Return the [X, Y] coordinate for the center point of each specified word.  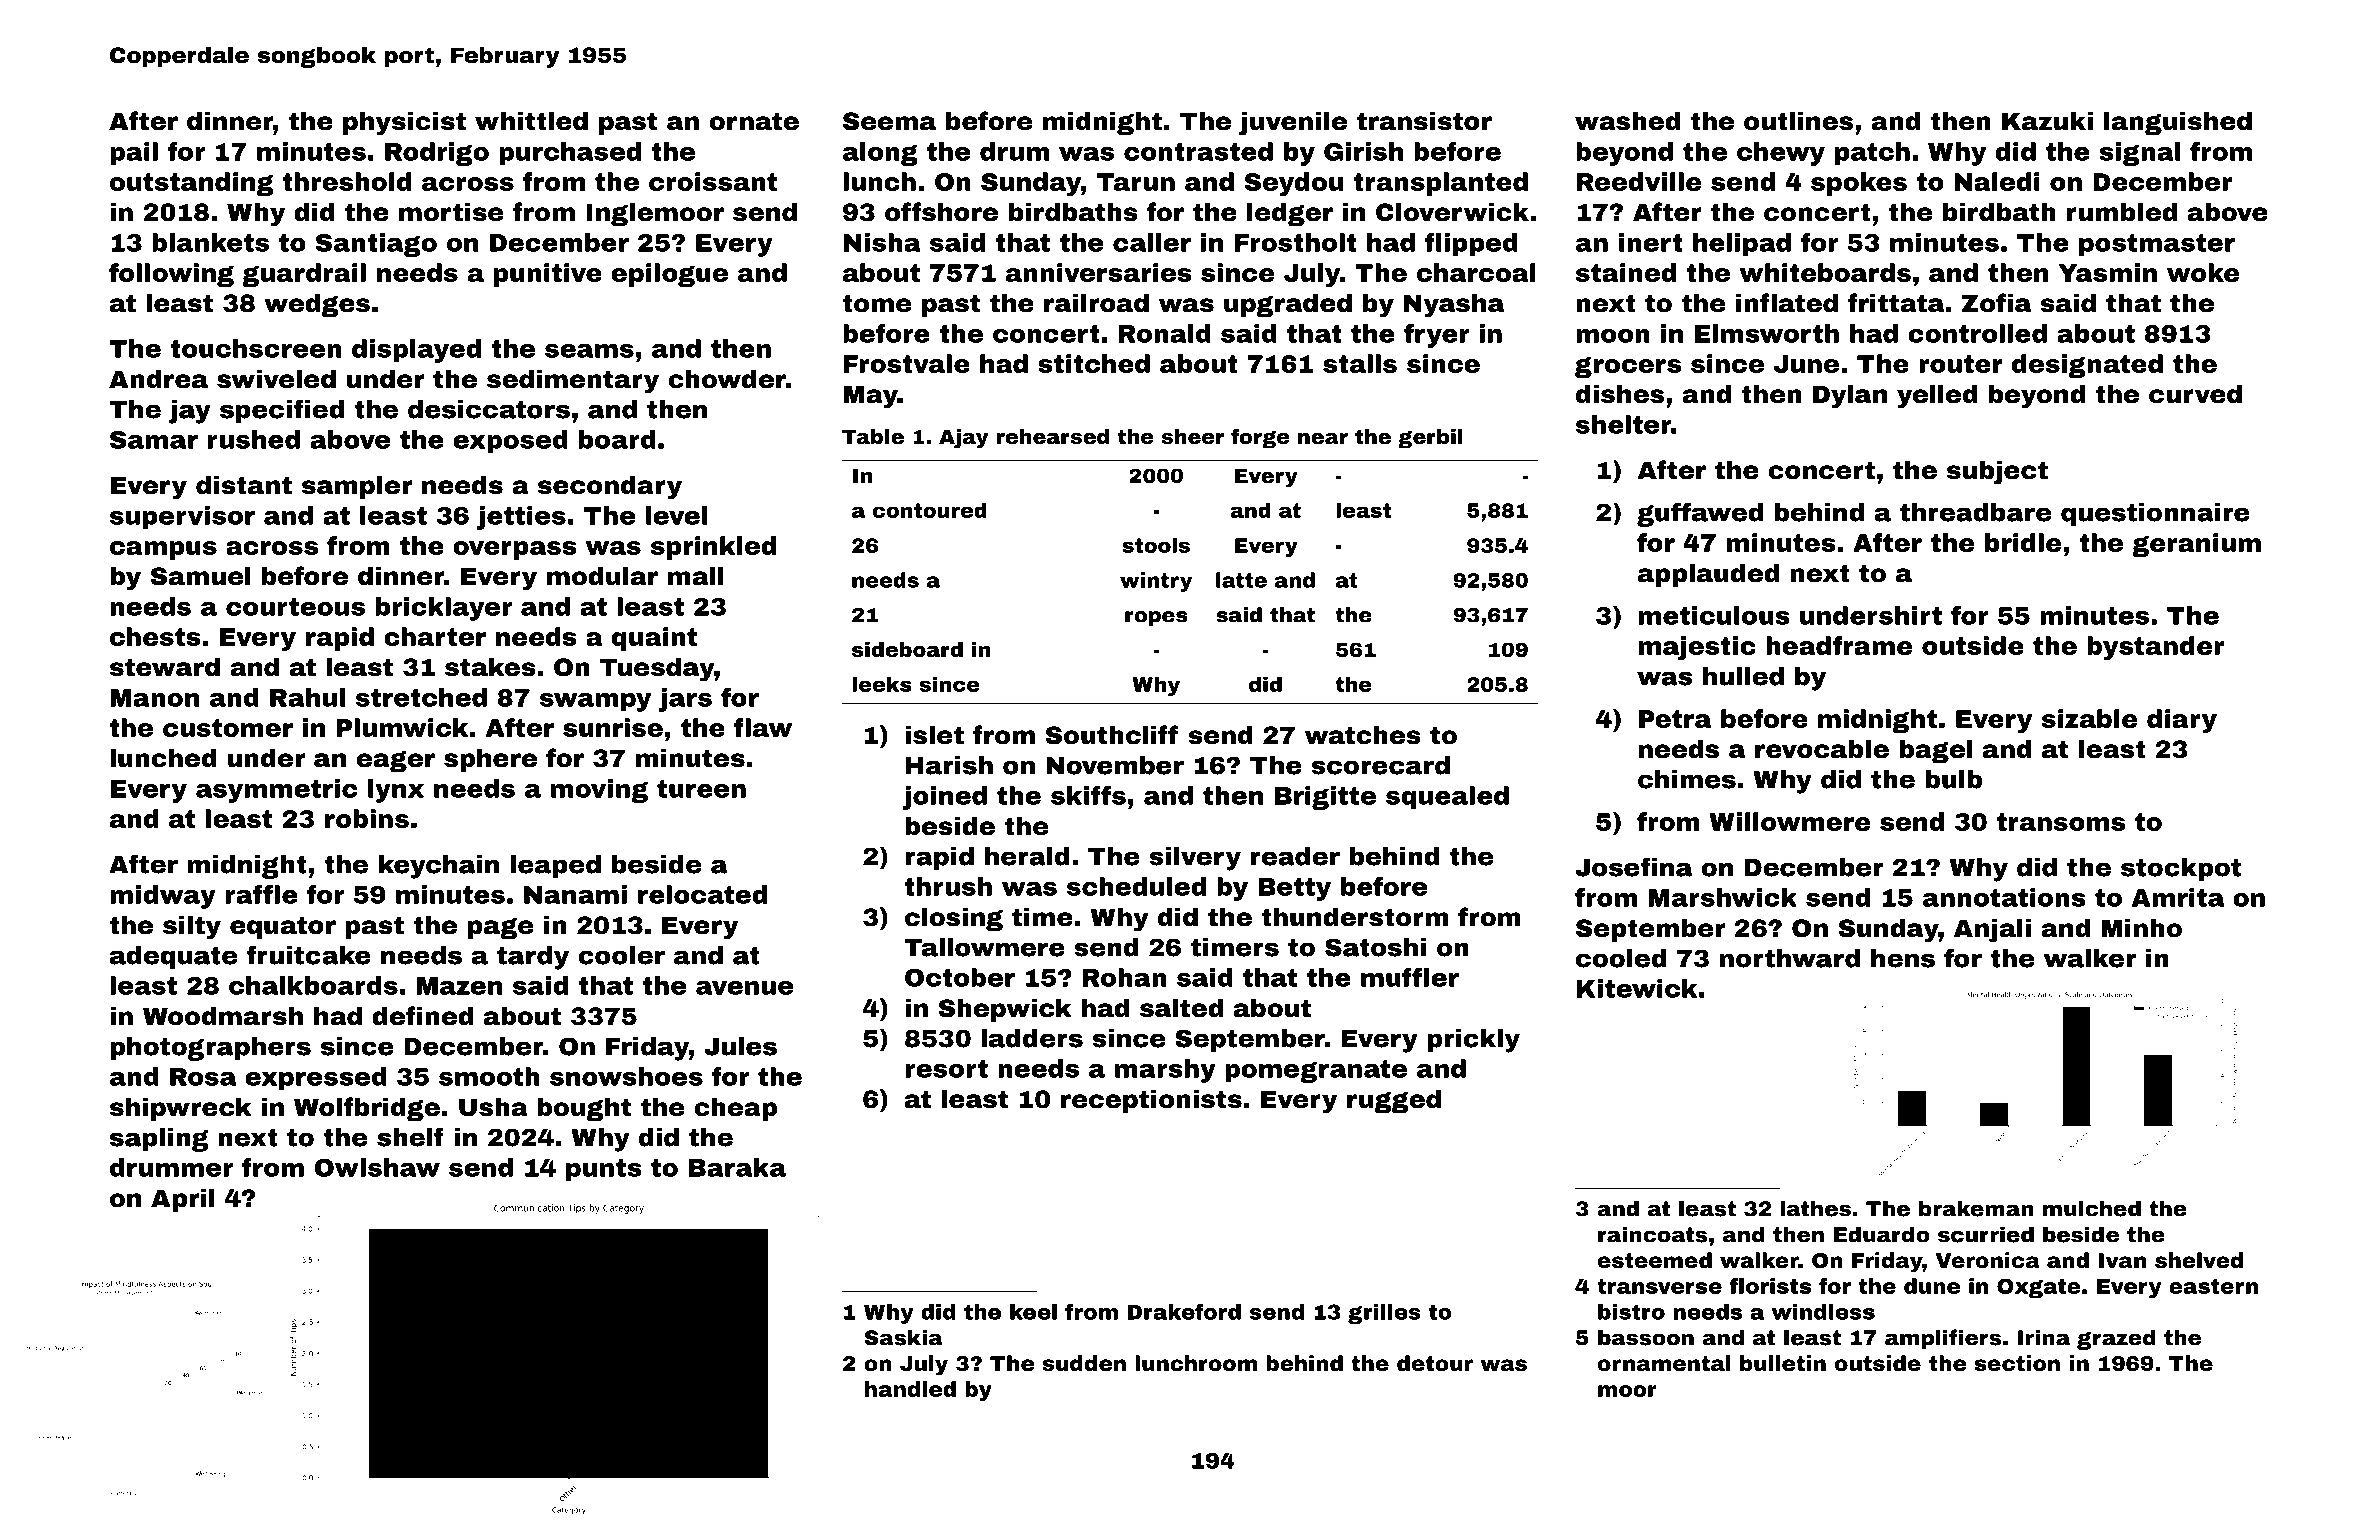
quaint [654, 639]
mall [696, 576]
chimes [1687, 779]
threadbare [1975, 512]
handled [910, 1389]
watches [1363, 735]
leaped [555, 866]
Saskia [904, 1337]
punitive [548, 275]
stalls [1360, 363]
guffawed [1700, 514]
